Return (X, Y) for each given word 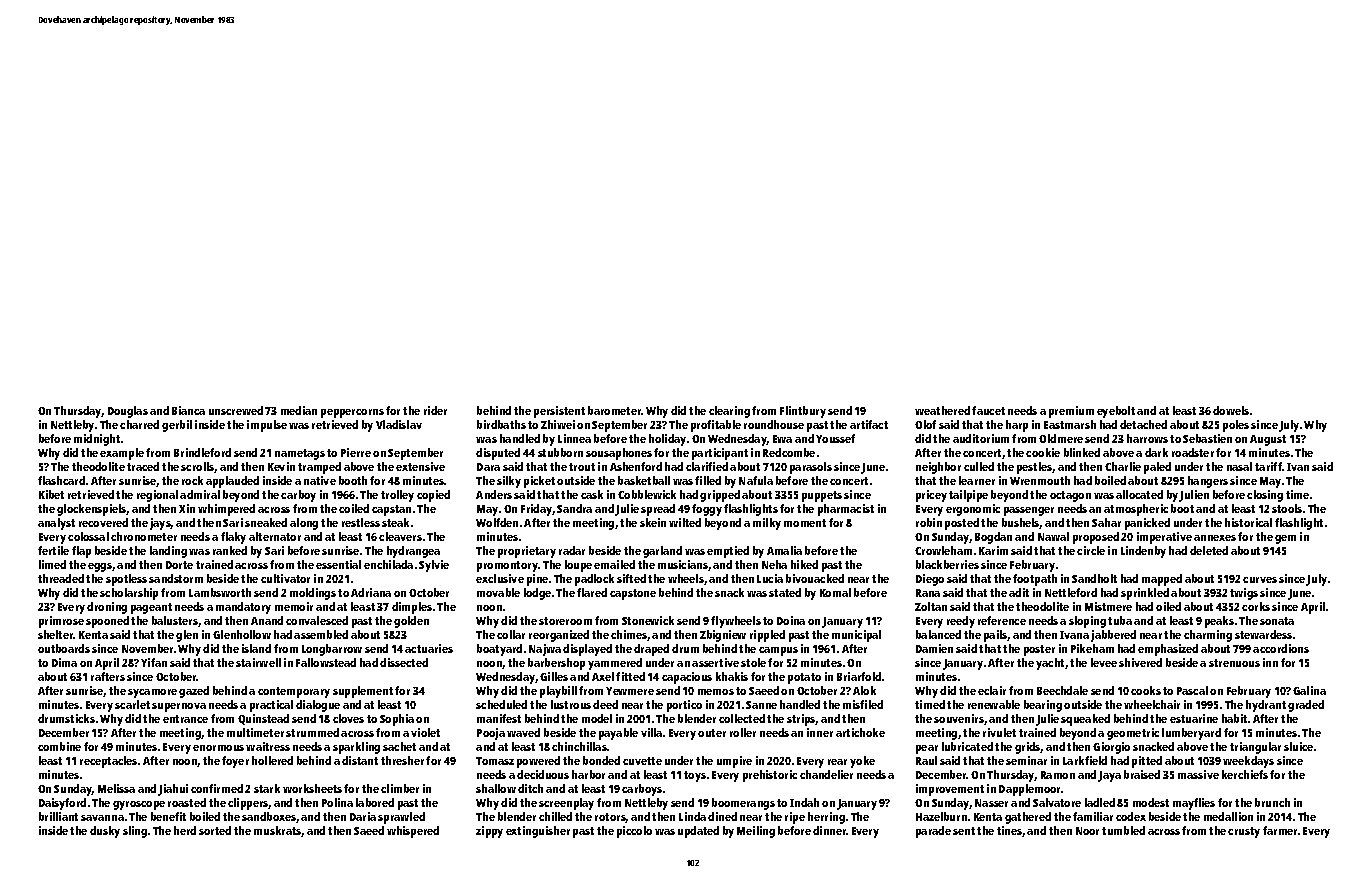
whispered (413, 832)
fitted (630, 676)
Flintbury (803, 412)
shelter (56, 634)
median (299, 410)
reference (1002, 620)
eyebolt (1116, 412)
